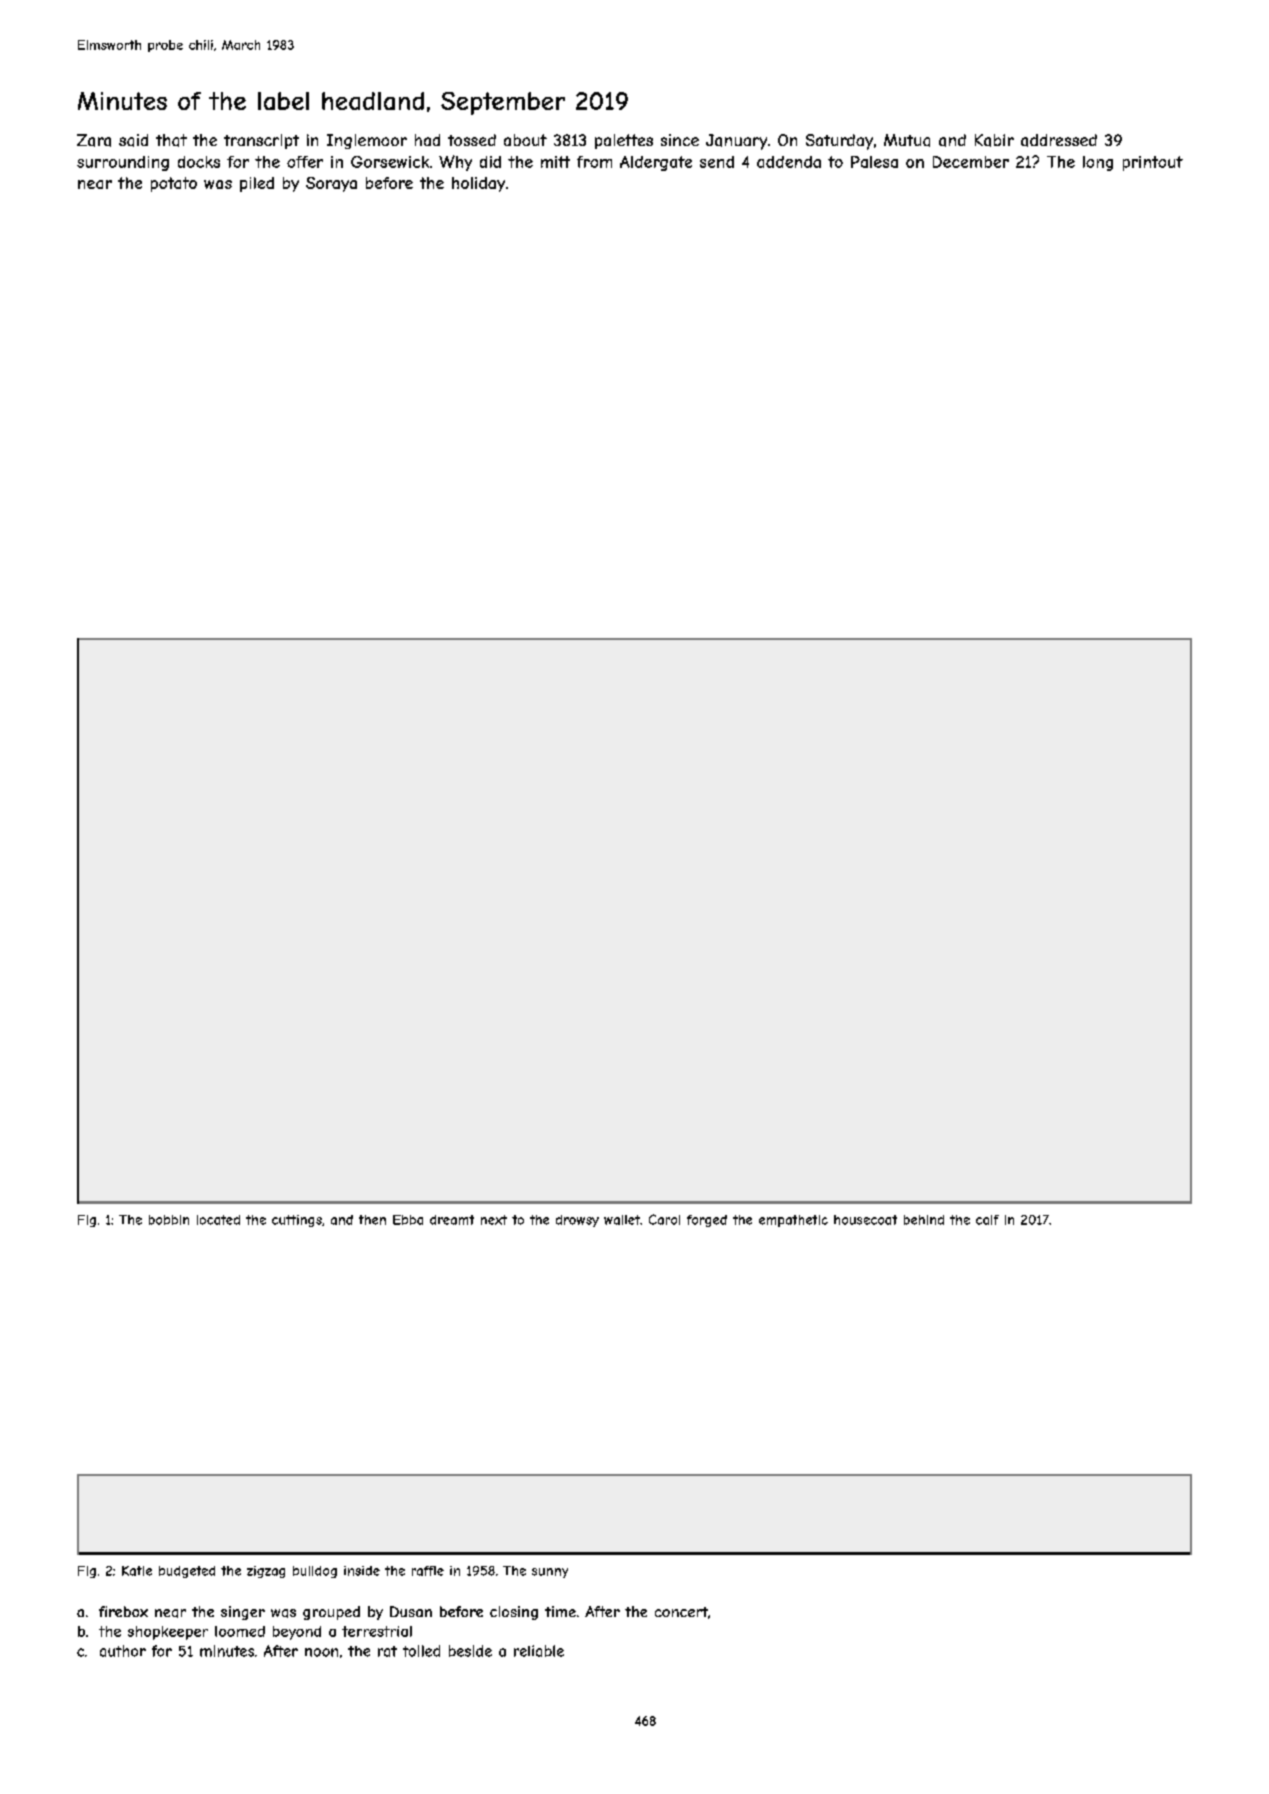  What do you see at coordinates (987, 1220) in the document?
I see `calf` at bounding box center [987, 1220].
